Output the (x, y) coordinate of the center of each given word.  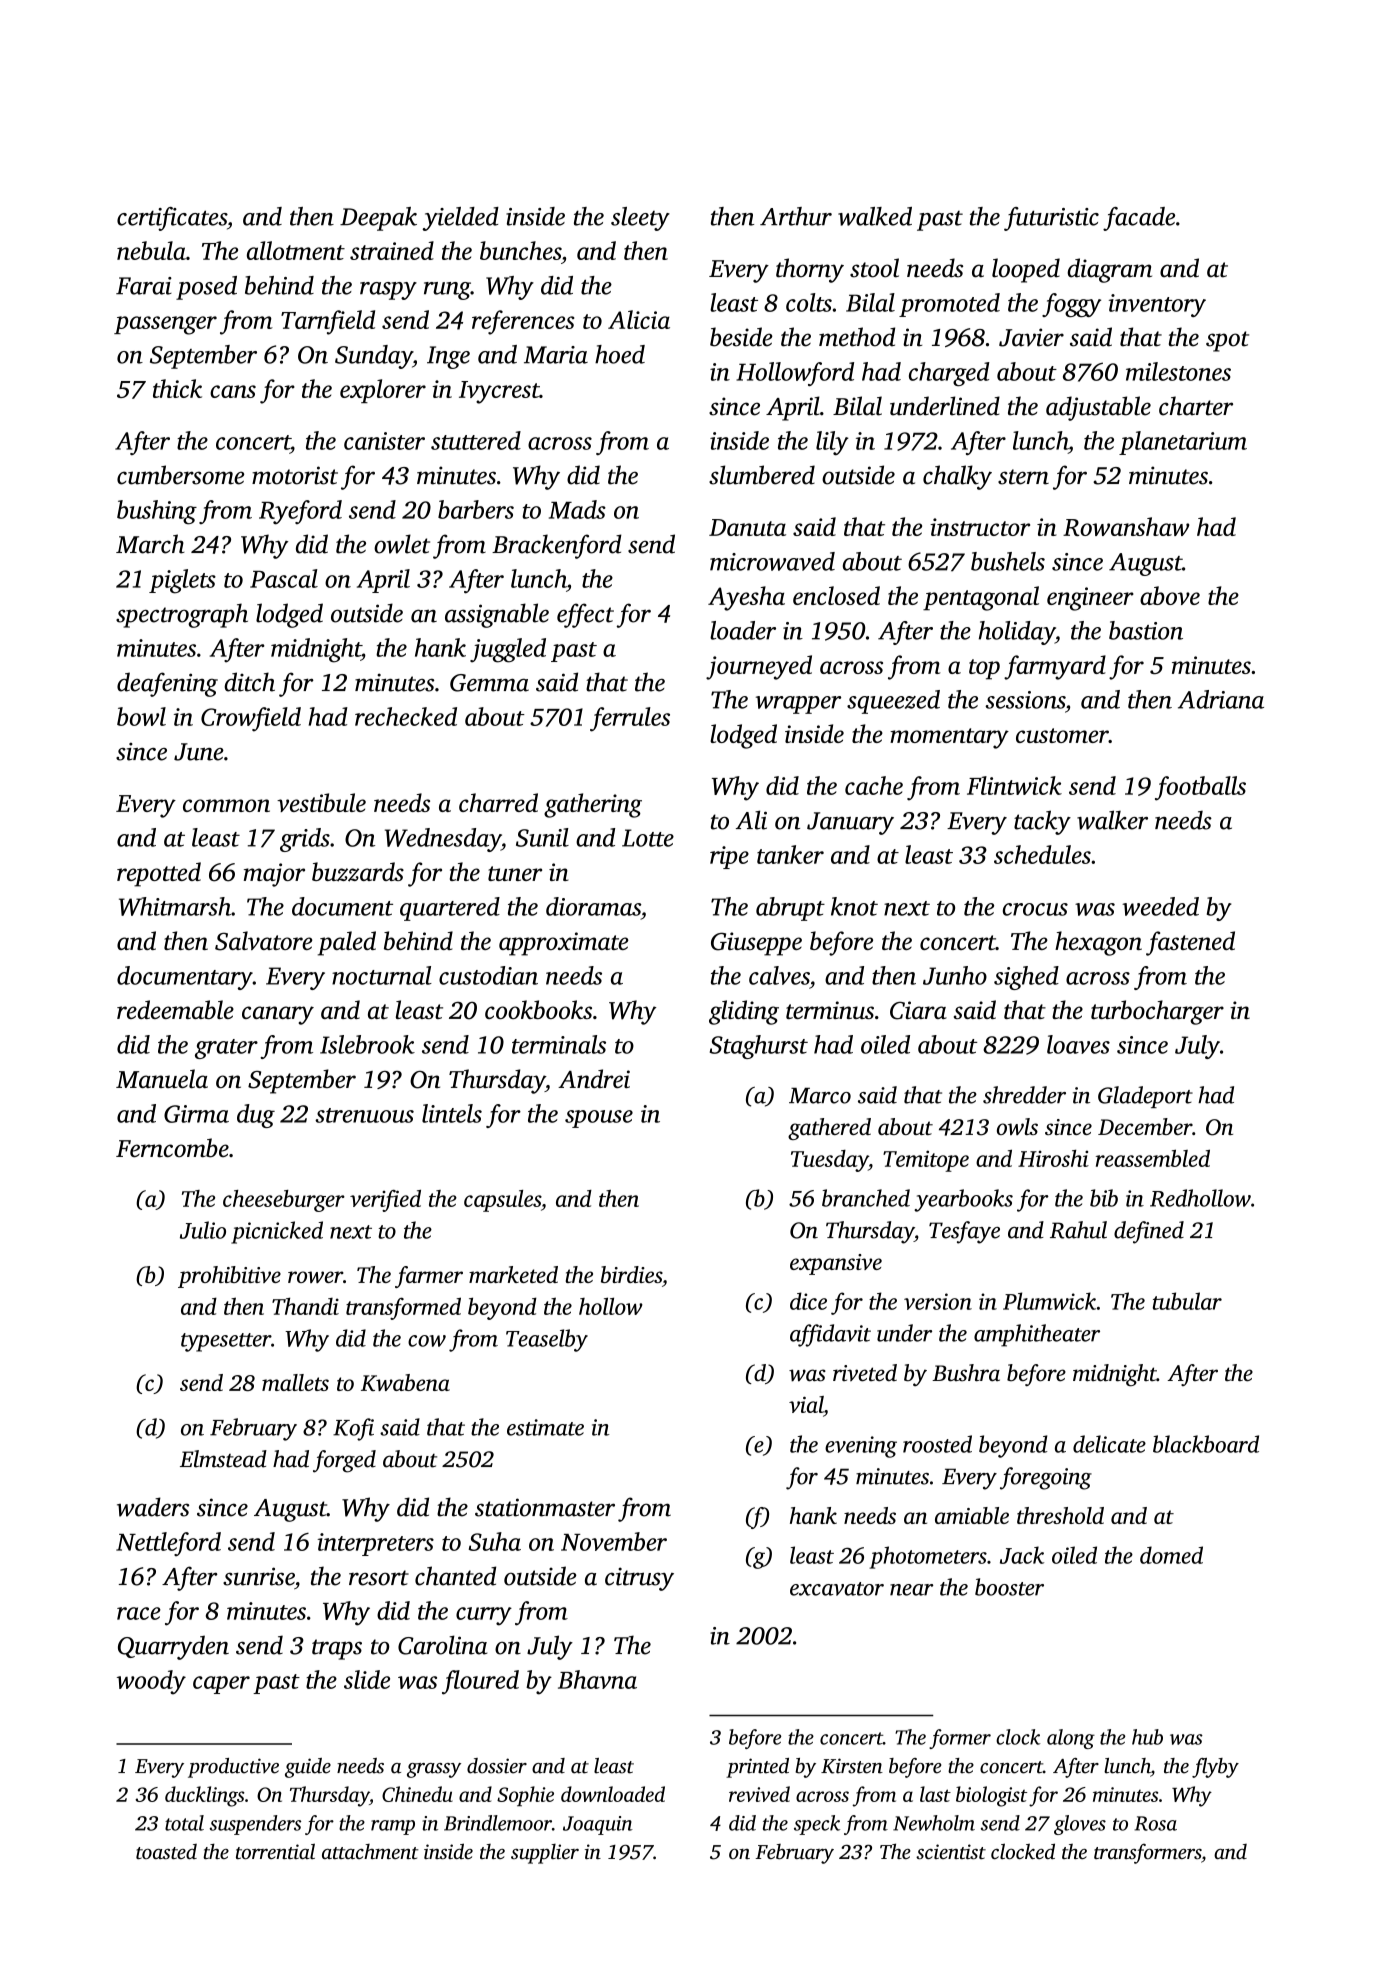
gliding (744, 1012)
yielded (460, 219)
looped (1026, 270)
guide (308, 1768)
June (199, 752)
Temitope (926, 1161)
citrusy (639, 1579)
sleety (640, 219)
